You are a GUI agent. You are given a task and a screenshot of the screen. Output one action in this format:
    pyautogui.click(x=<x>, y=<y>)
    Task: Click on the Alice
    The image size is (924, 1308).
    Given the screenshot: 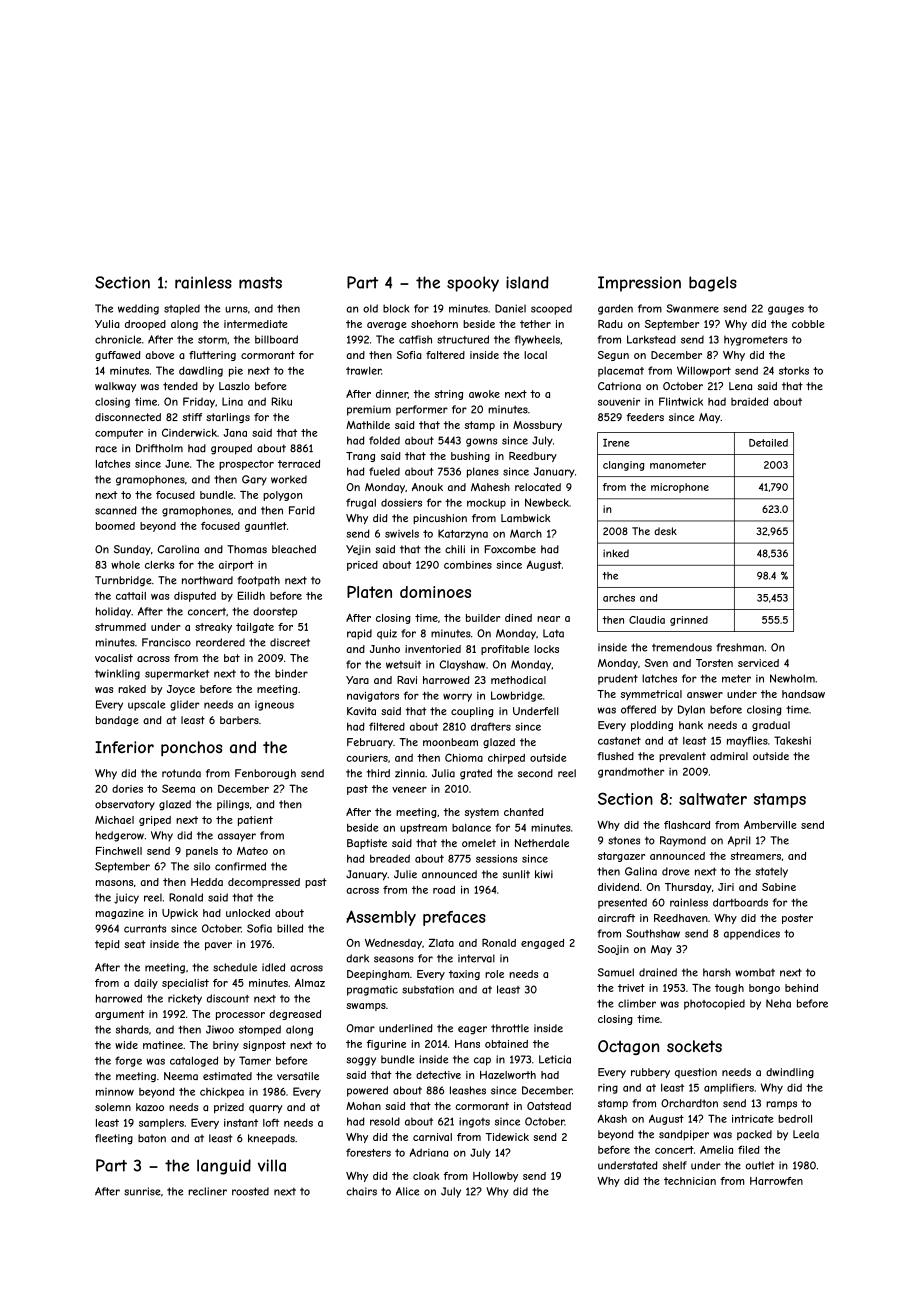 What is the action you would take?
    pyautogui.click(x=407, y=1191)
